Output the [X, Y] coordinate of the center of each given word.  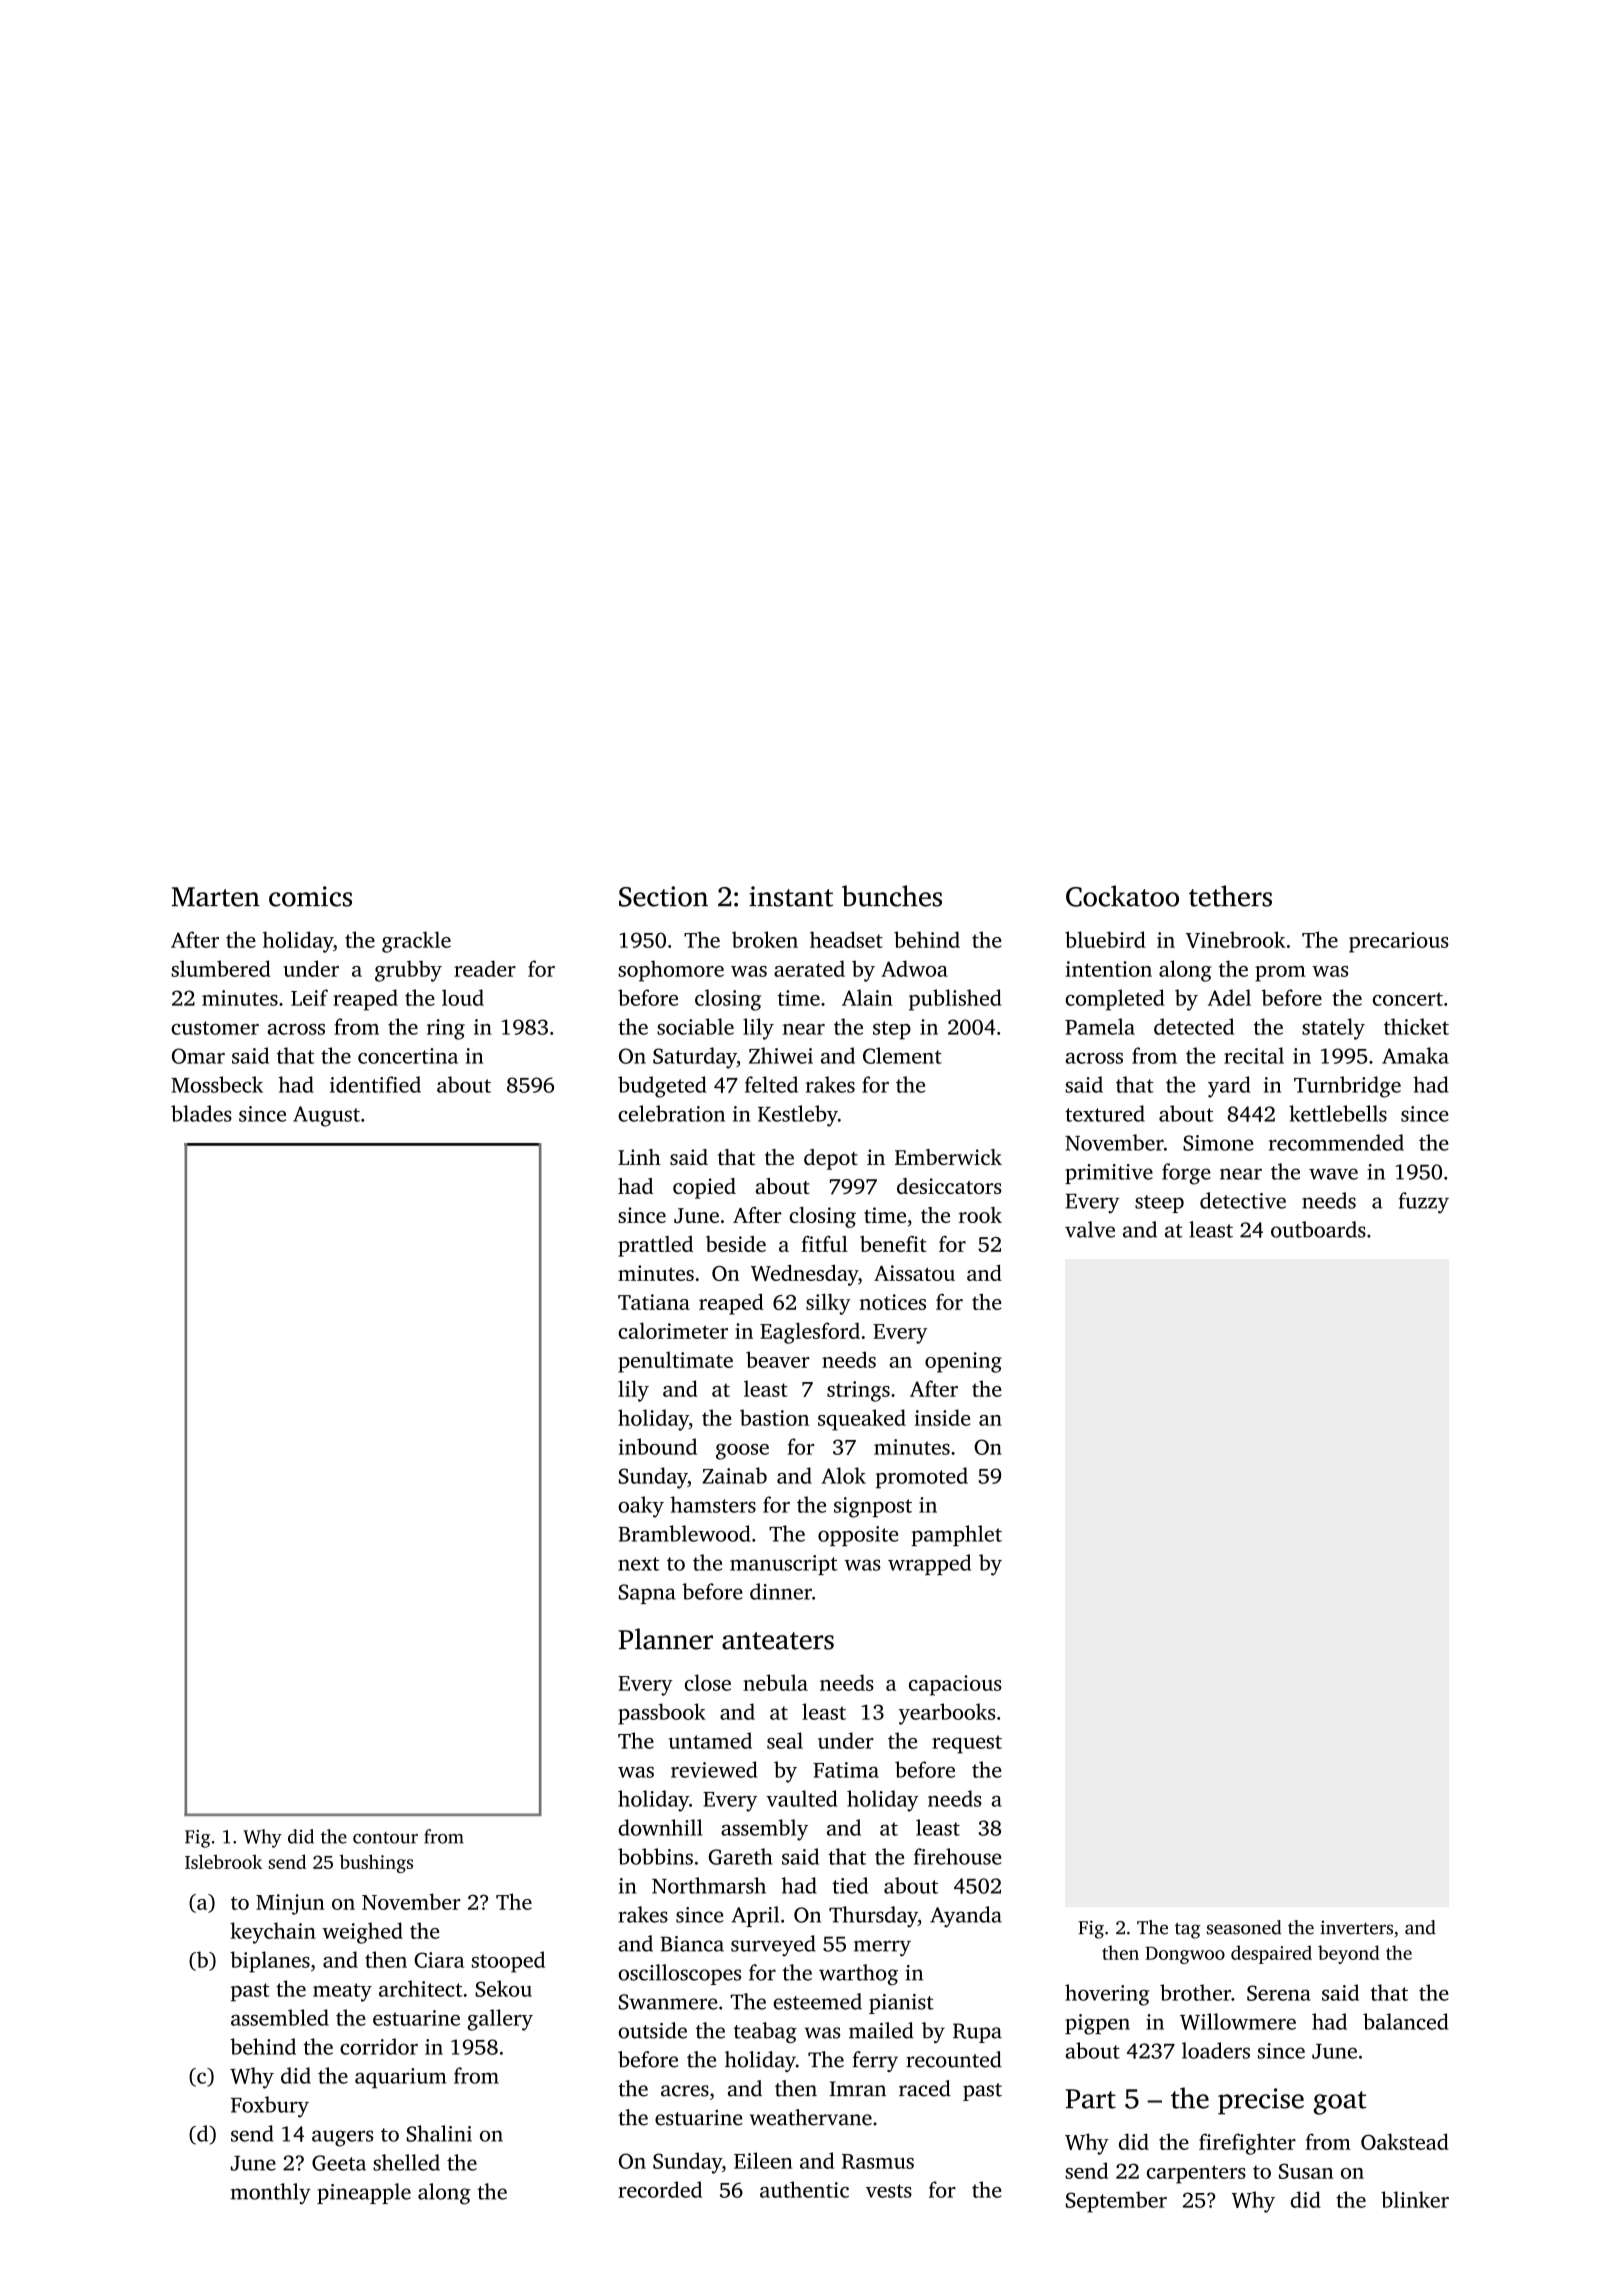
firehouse [958, 1856]
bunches [892, 896]
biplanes [270, 1962]
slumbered [221, 968]
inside [942, 1417]
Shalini [439, 2133]
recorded [660, 2189]
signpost [873, 1507]
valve [1090, 1229]
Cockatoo [1122, 896]
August [326, 1116]
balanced [1405, 2021]
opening [963, 1362]
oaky [641, 1507]
